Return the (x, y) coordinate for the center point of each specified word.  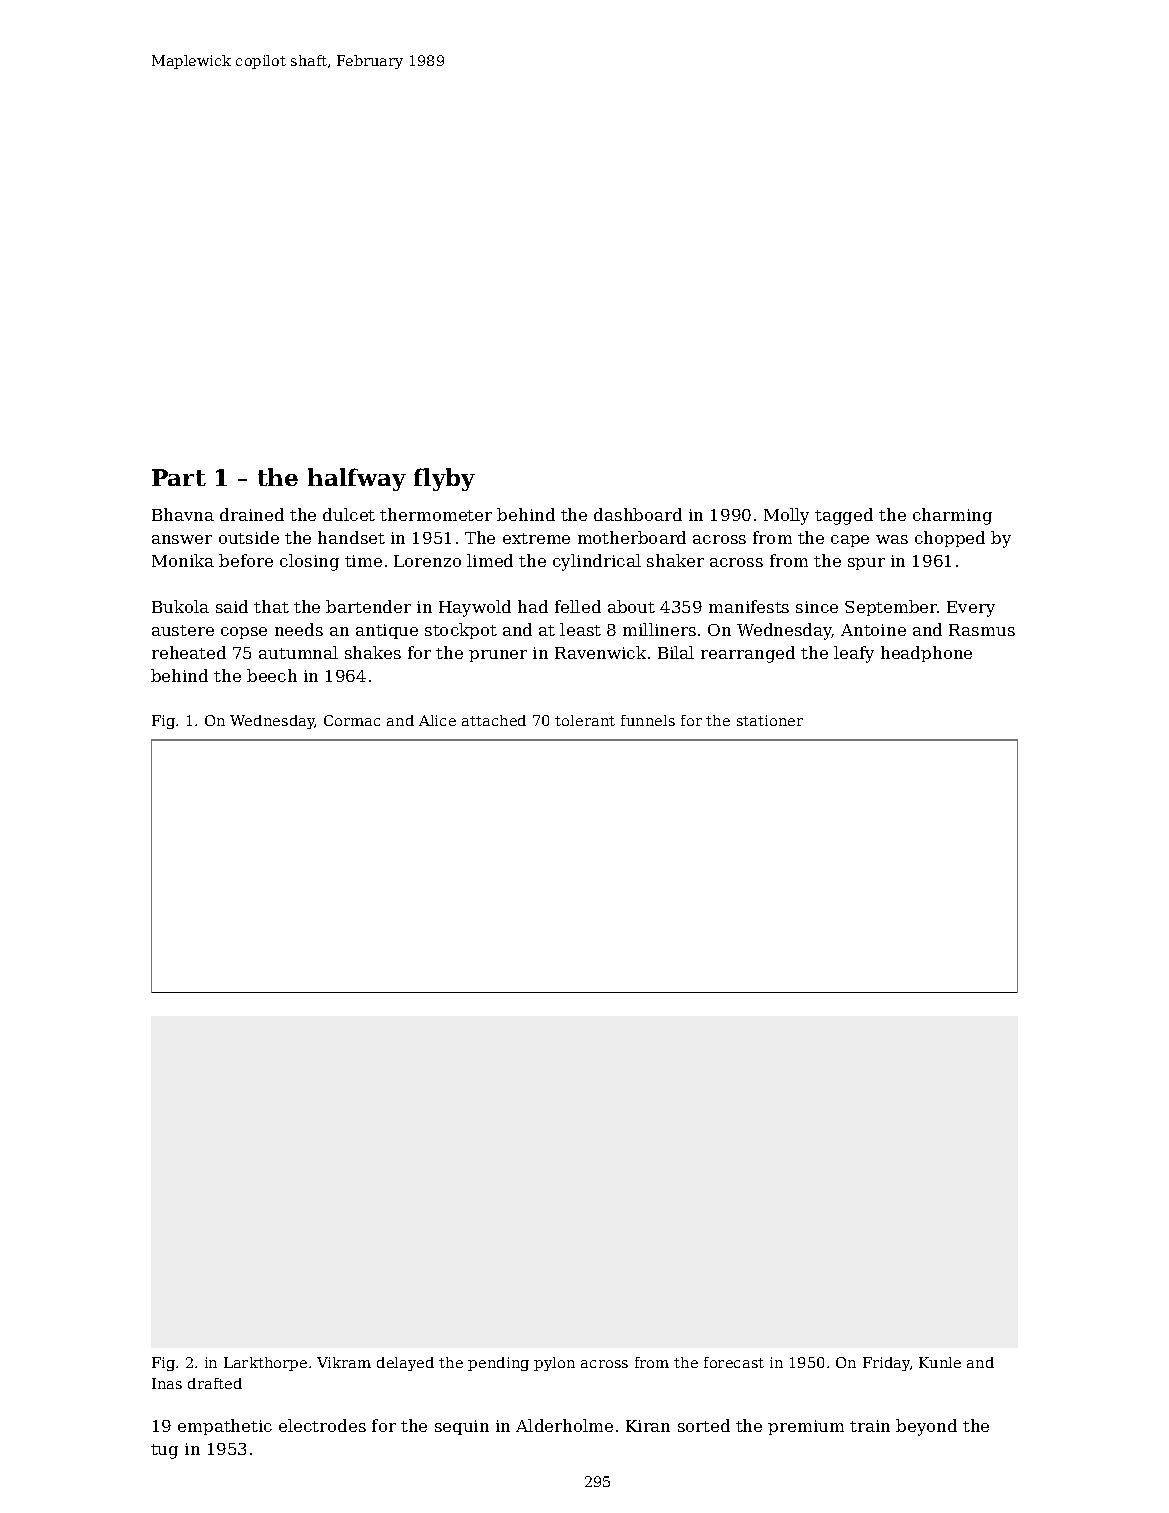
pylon (554, 1364)
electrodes (322, 1425)
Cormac (352, 720)
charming (952, 516)
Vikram (344, 1362)
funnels (648, 720)
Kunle (940, 1362)
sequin (462, 1427)
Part (179, 477)
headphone (926, 654)
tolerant (585, 720)
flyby (444, 479)
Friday (886, 1364)
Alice (437, 720)
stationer (770, 720)
